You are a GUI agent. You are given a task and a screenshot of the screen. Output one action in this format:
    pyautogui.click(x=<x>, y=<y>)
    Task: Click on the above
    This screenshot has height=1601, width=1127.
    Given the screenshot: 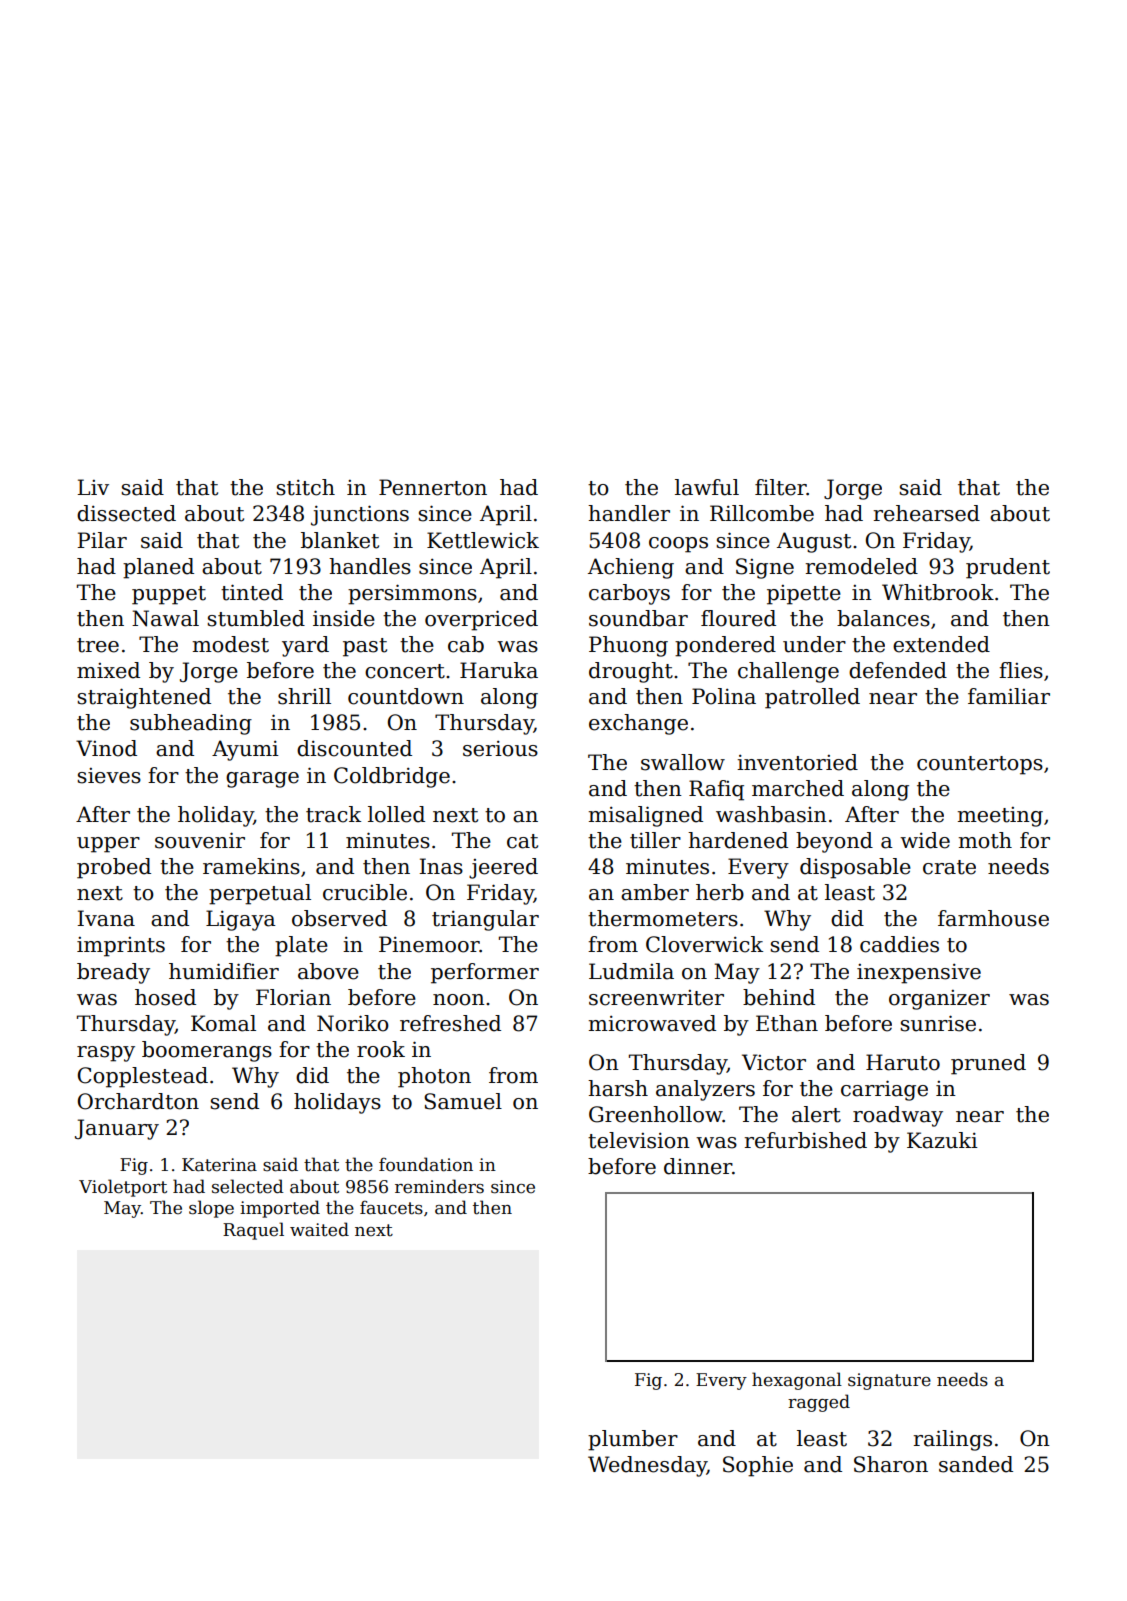 What is the action you would take?
    pyautogui.click(x=328, y=971)
